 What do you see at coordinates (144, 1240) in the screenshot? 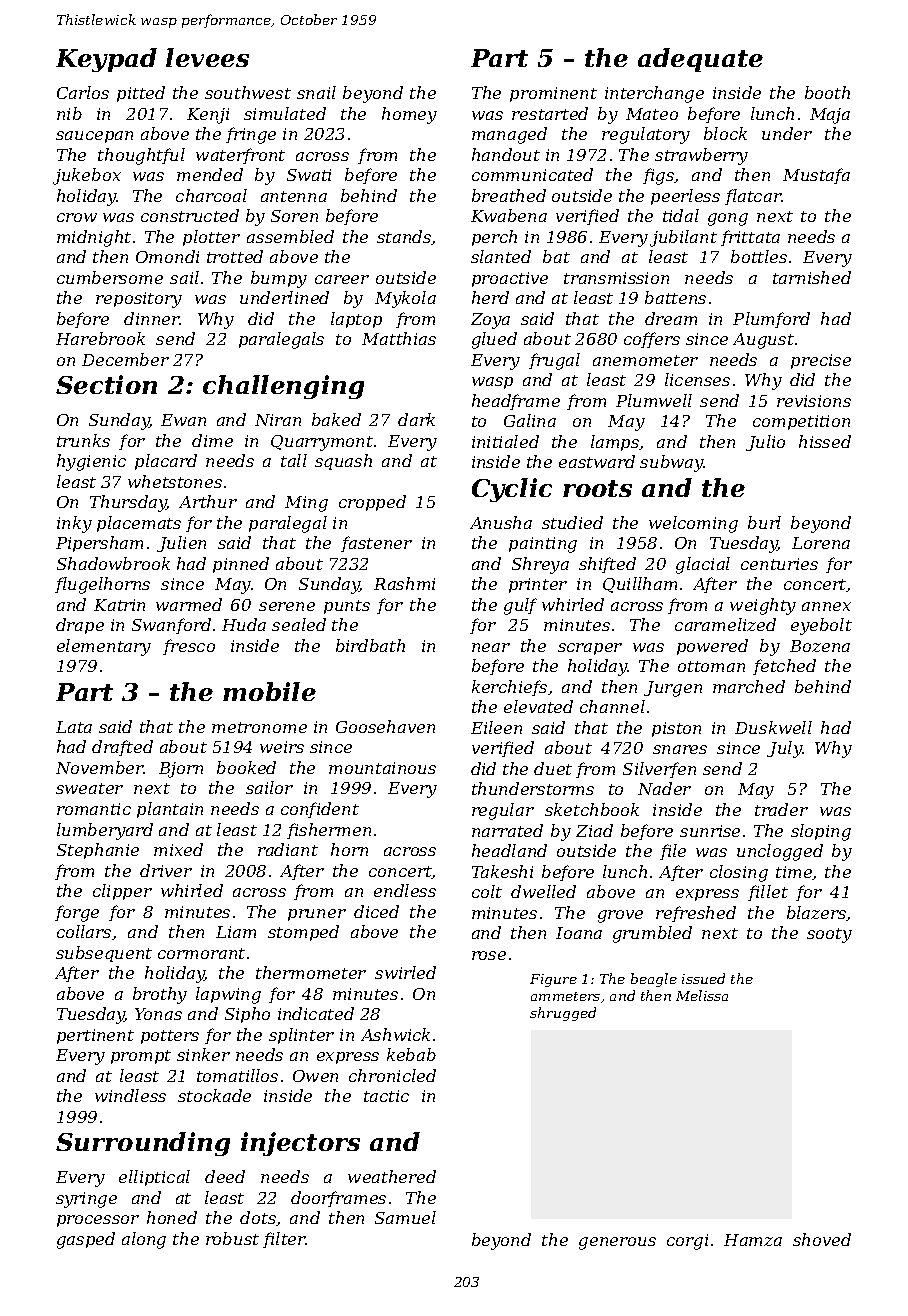
I see `along` at bounding box center [144, 1240].
